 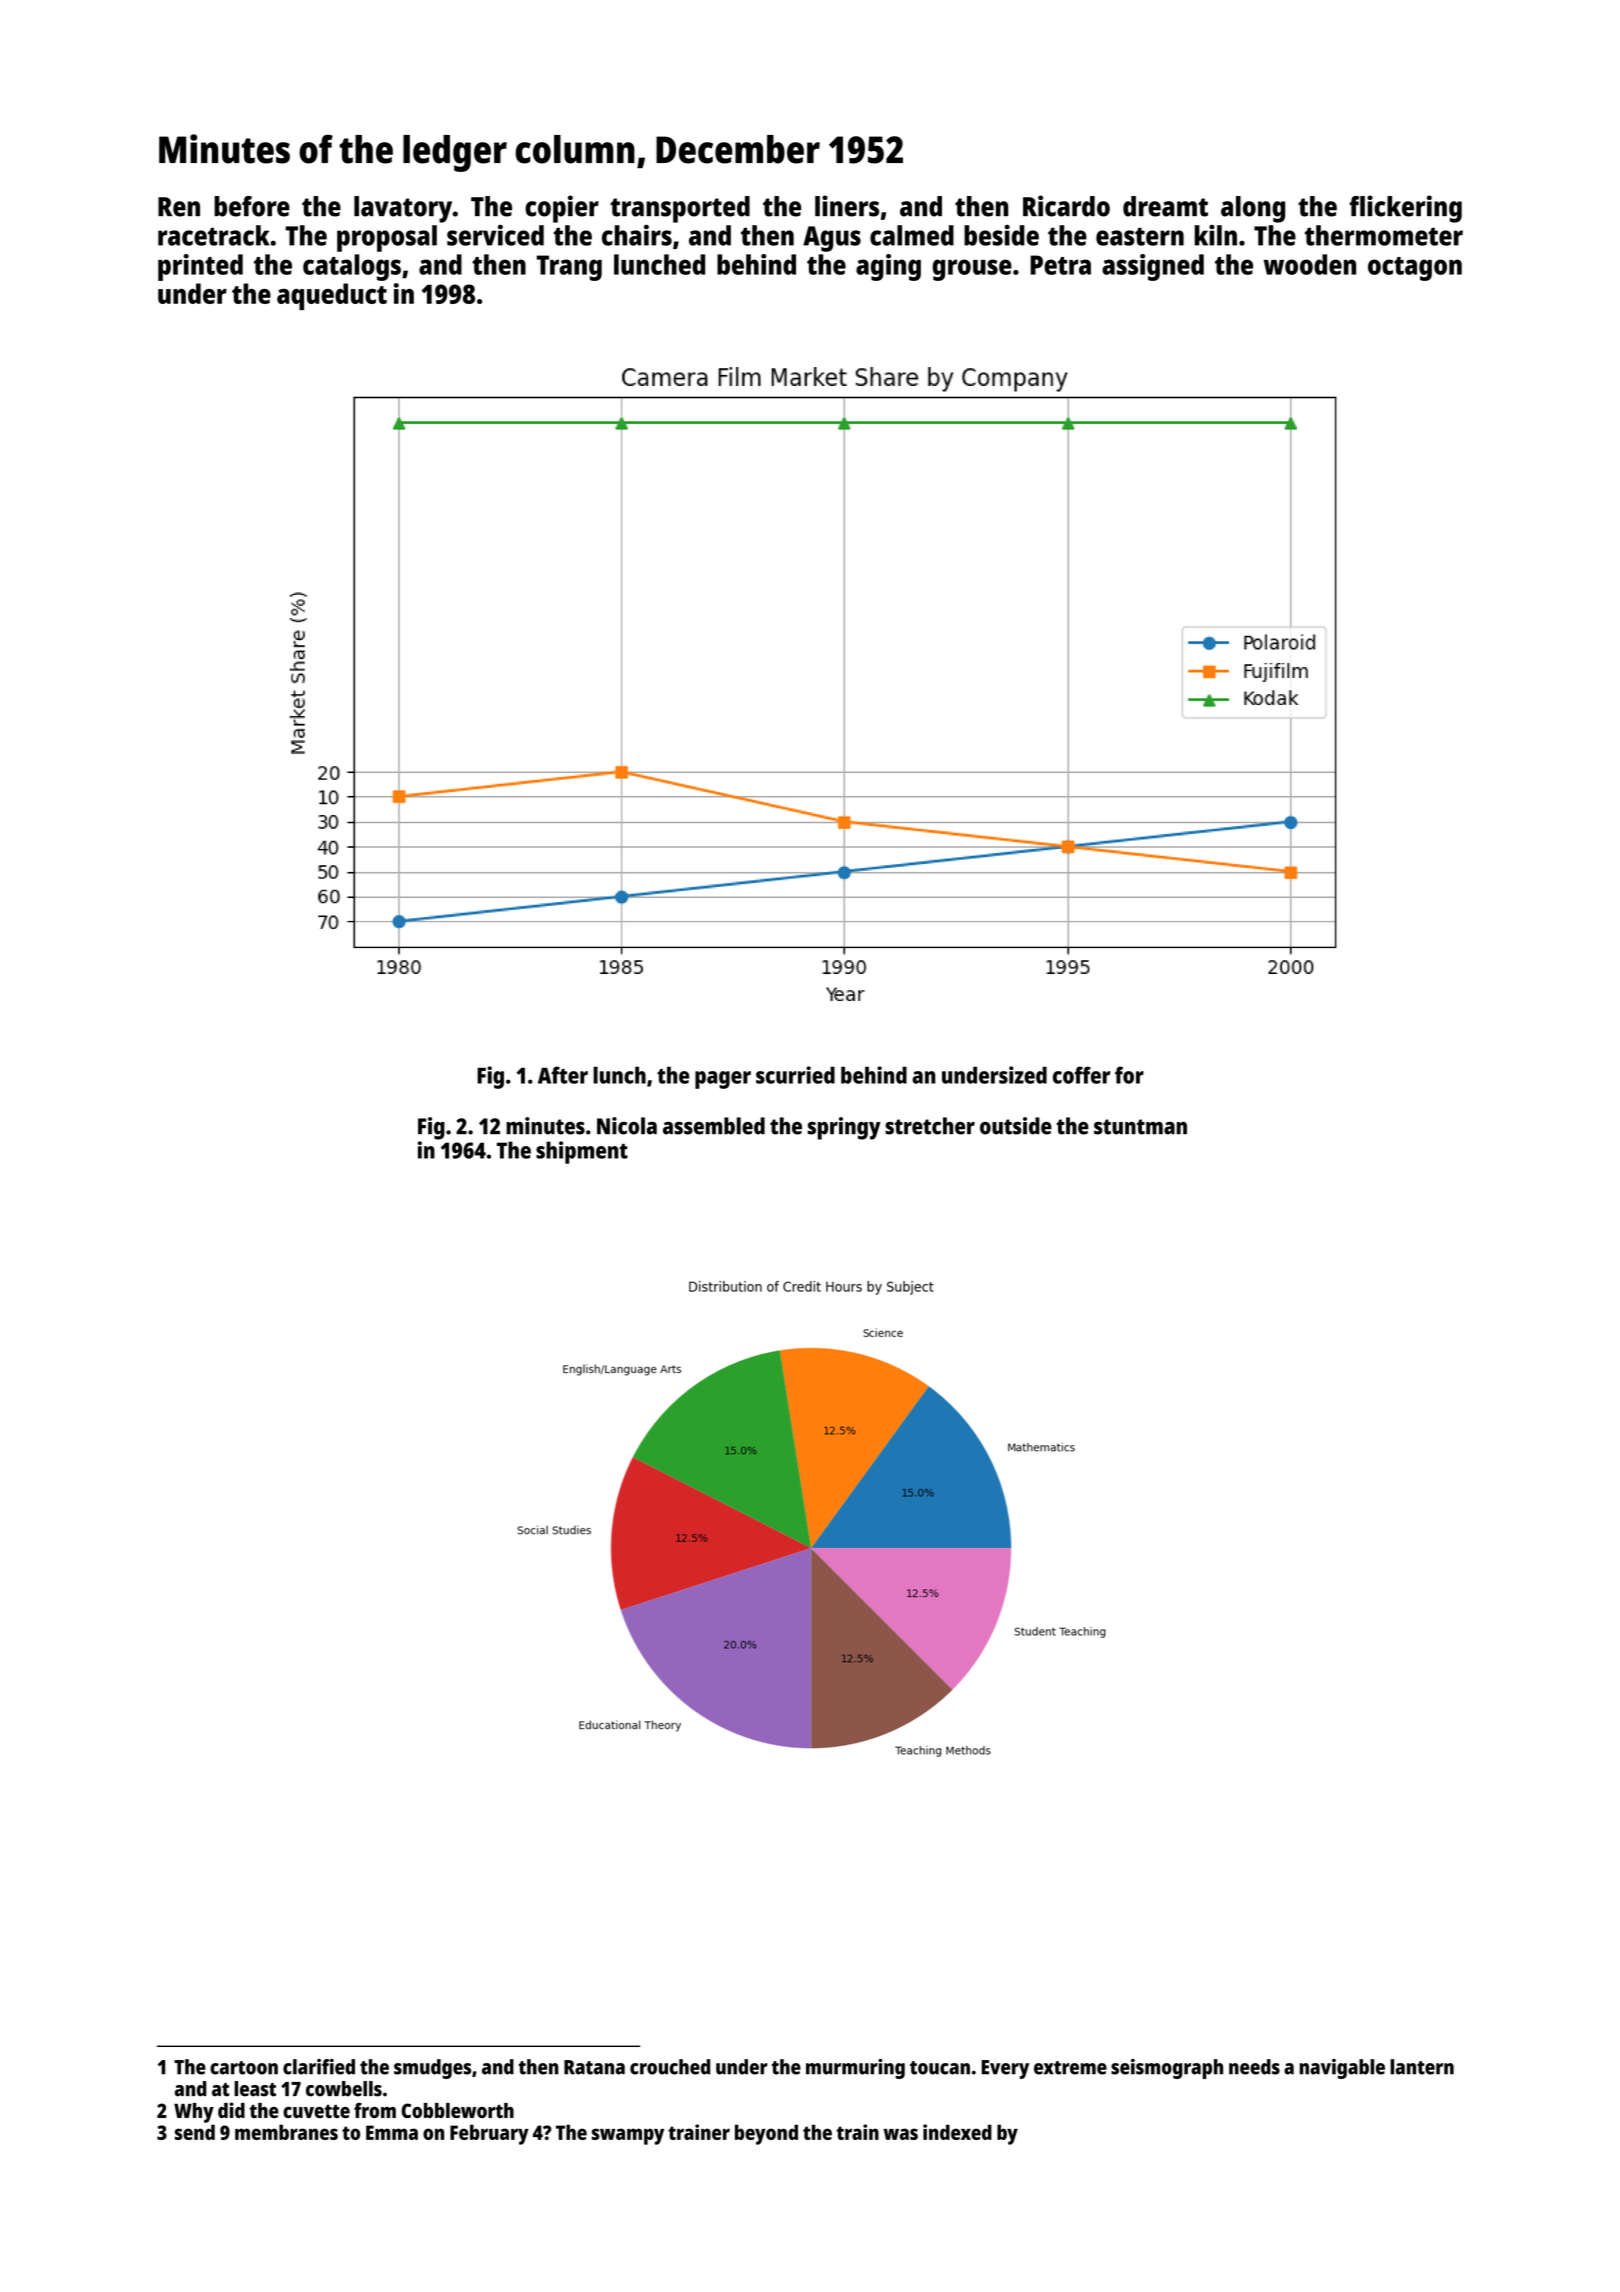 What do you see at coordinates (562, 209) in the image?
I see `copier` at bounding box center [562, 209].
